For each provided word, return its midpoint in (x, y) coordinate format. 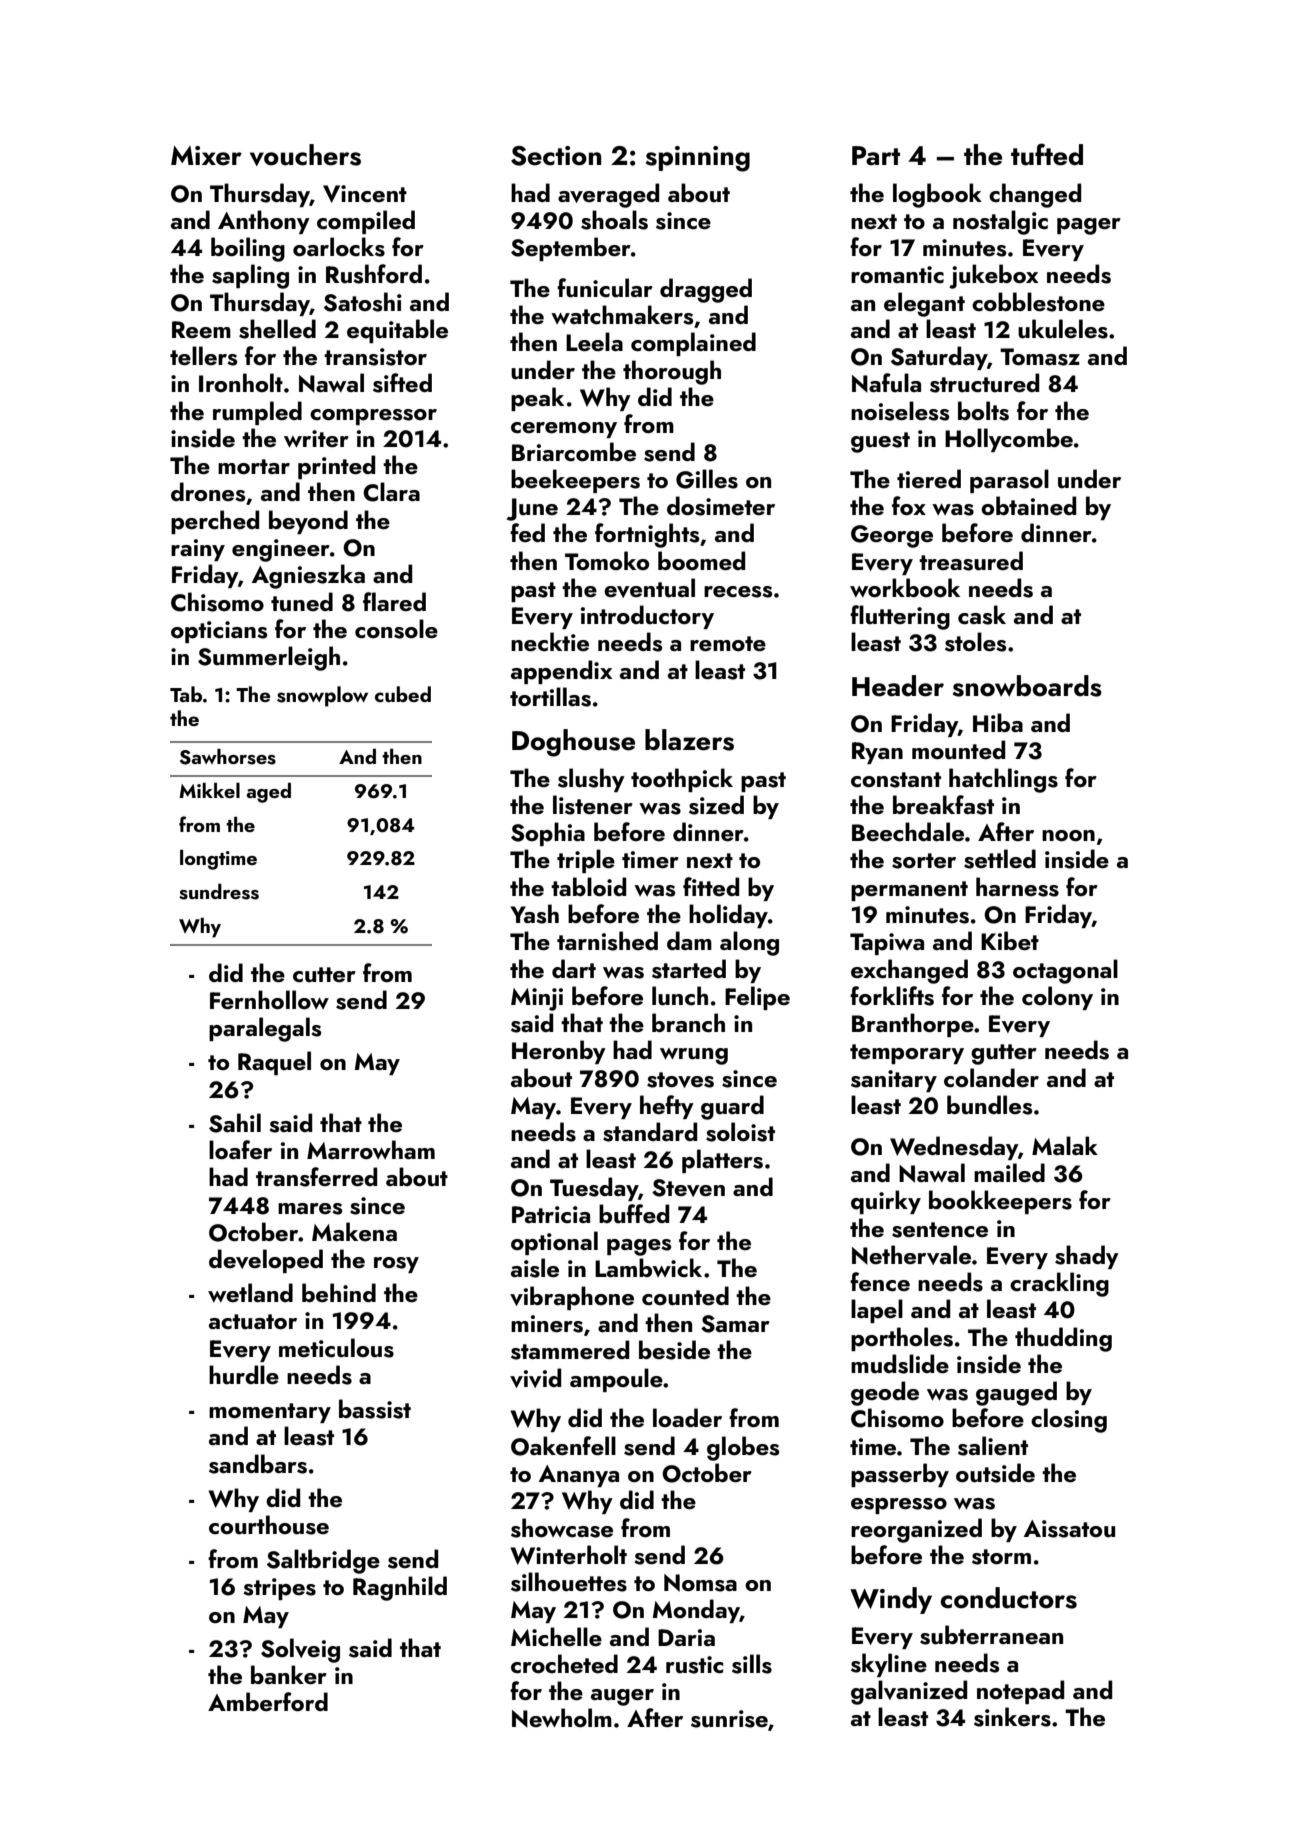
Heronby (559, 1052)
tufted (1047, 154)
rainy (198, 550)
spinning (698, 159)
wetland (250, 1292)
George (892, 536)
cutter (324, 975)
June (532, 509)
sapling (250, 276)
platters (722, 1161)
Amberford (268, 1701)
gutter (1004, 1054)
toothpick (682, 780)
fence (880, 1281)
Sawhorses (228, 757)
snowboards (1027, 686)
